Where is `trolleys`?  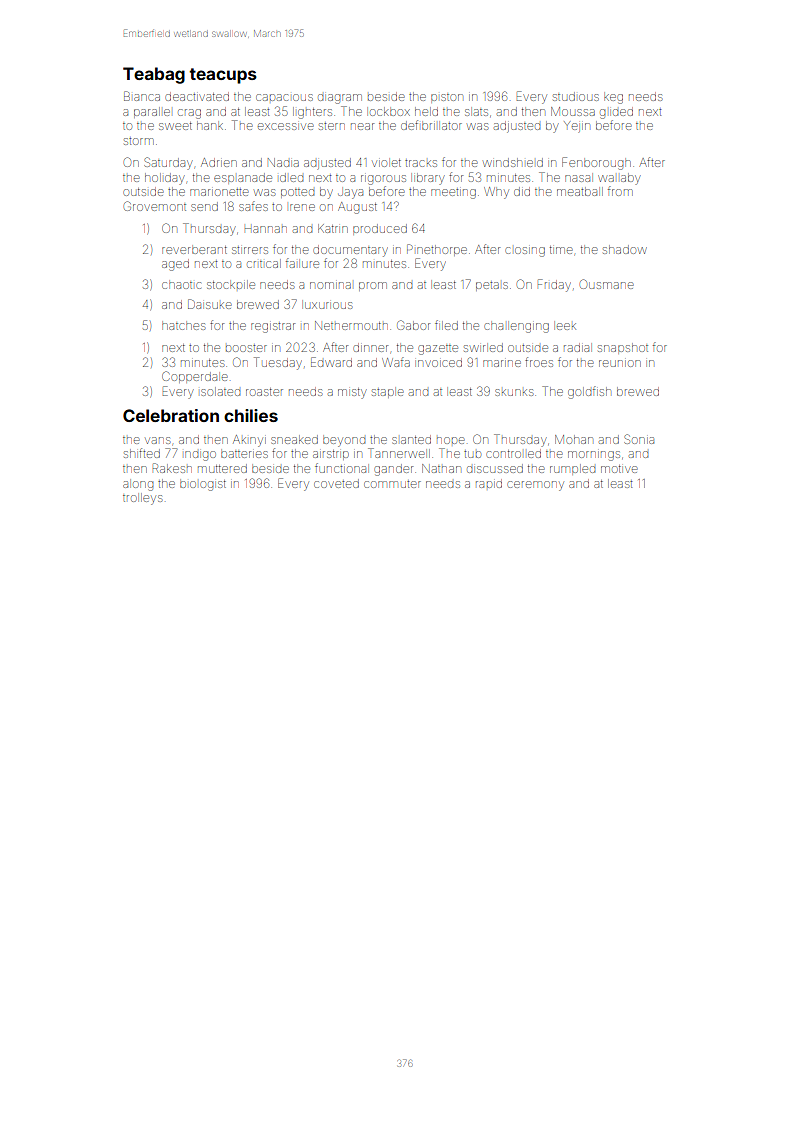 trolleys is located at coordinates (142, 499).
